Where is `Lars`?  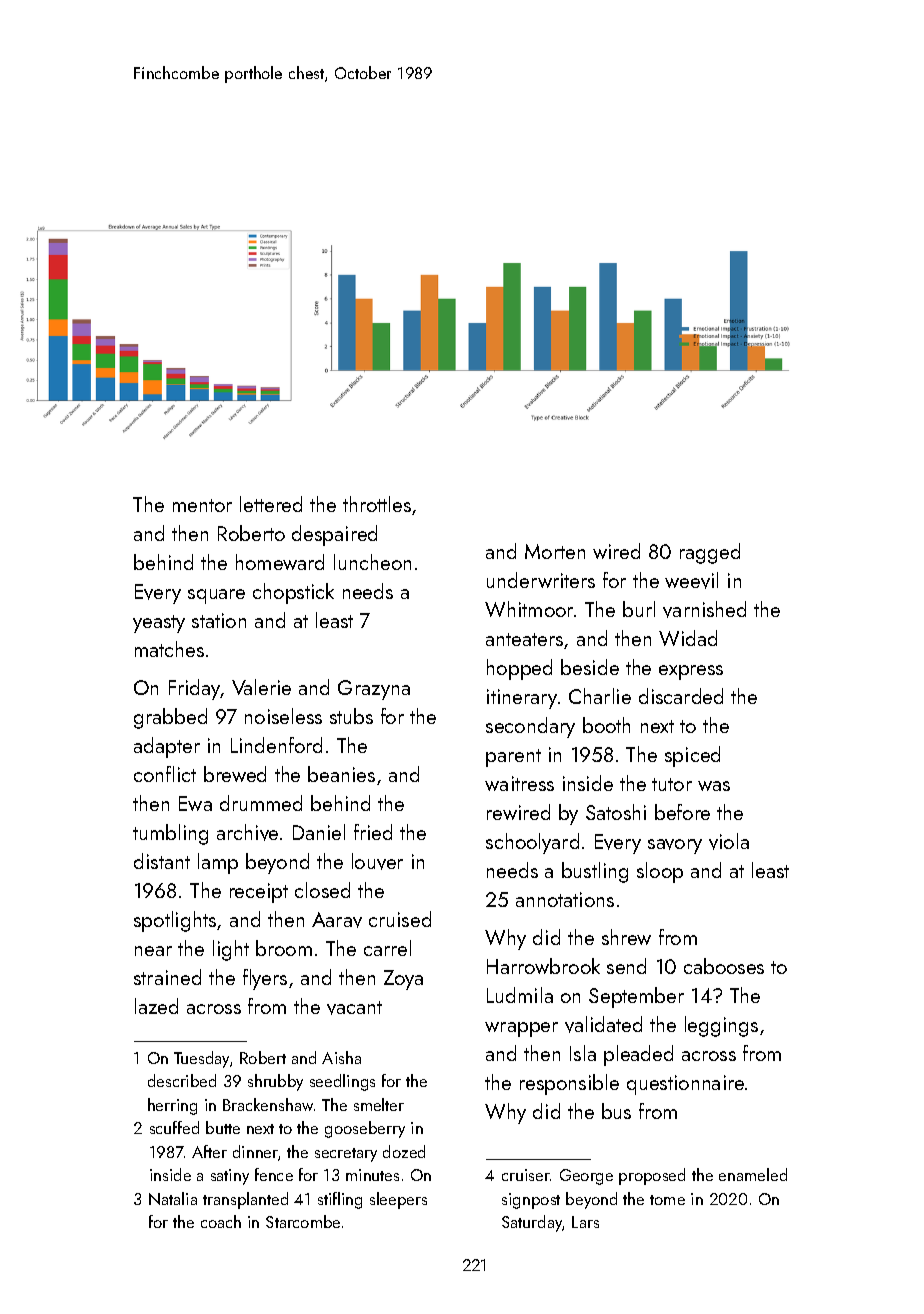
Lars is located at coordinates (585, 1222).
